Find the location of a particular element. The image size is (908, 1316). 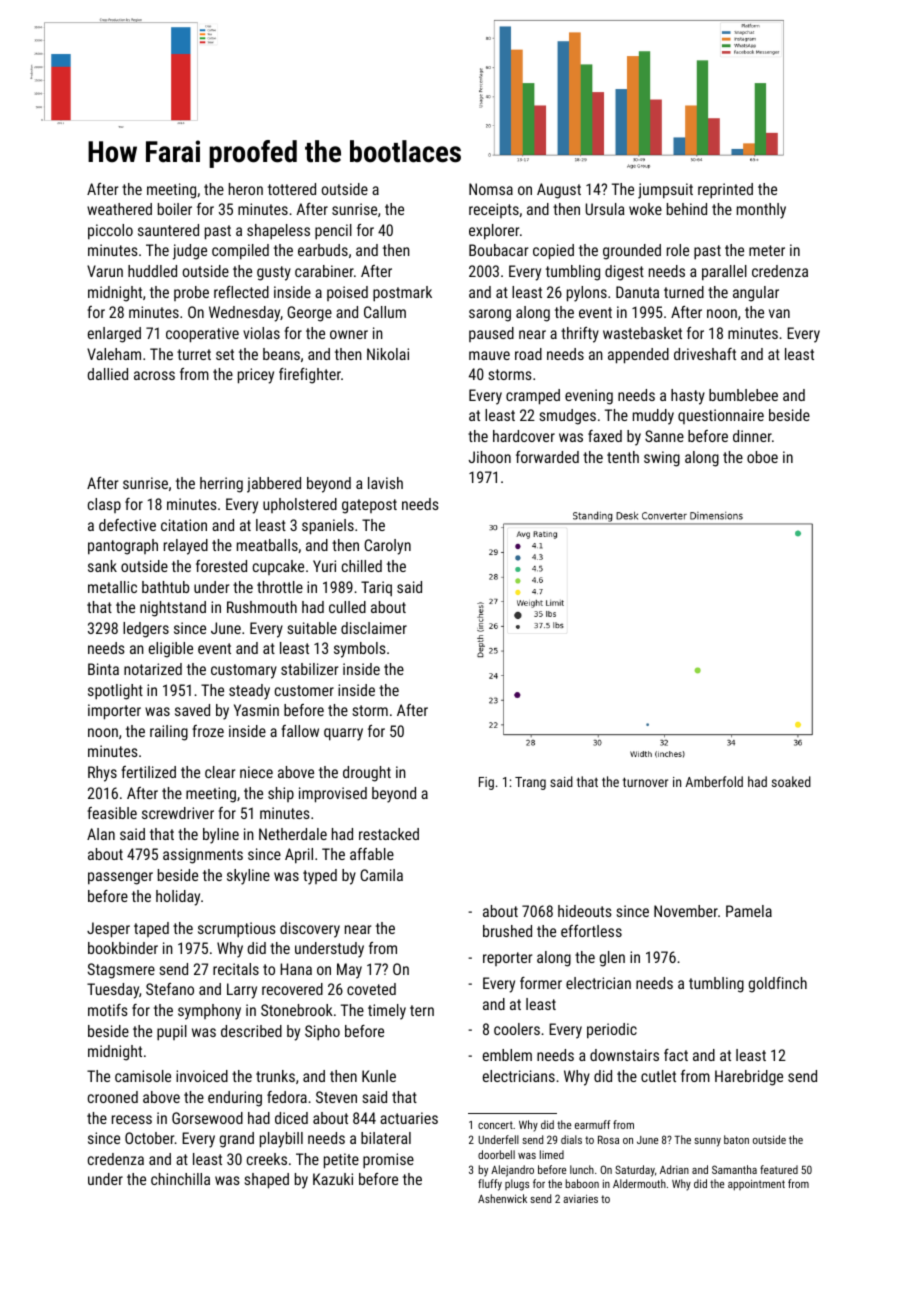

Trang is located at coordinates (530, 783).
